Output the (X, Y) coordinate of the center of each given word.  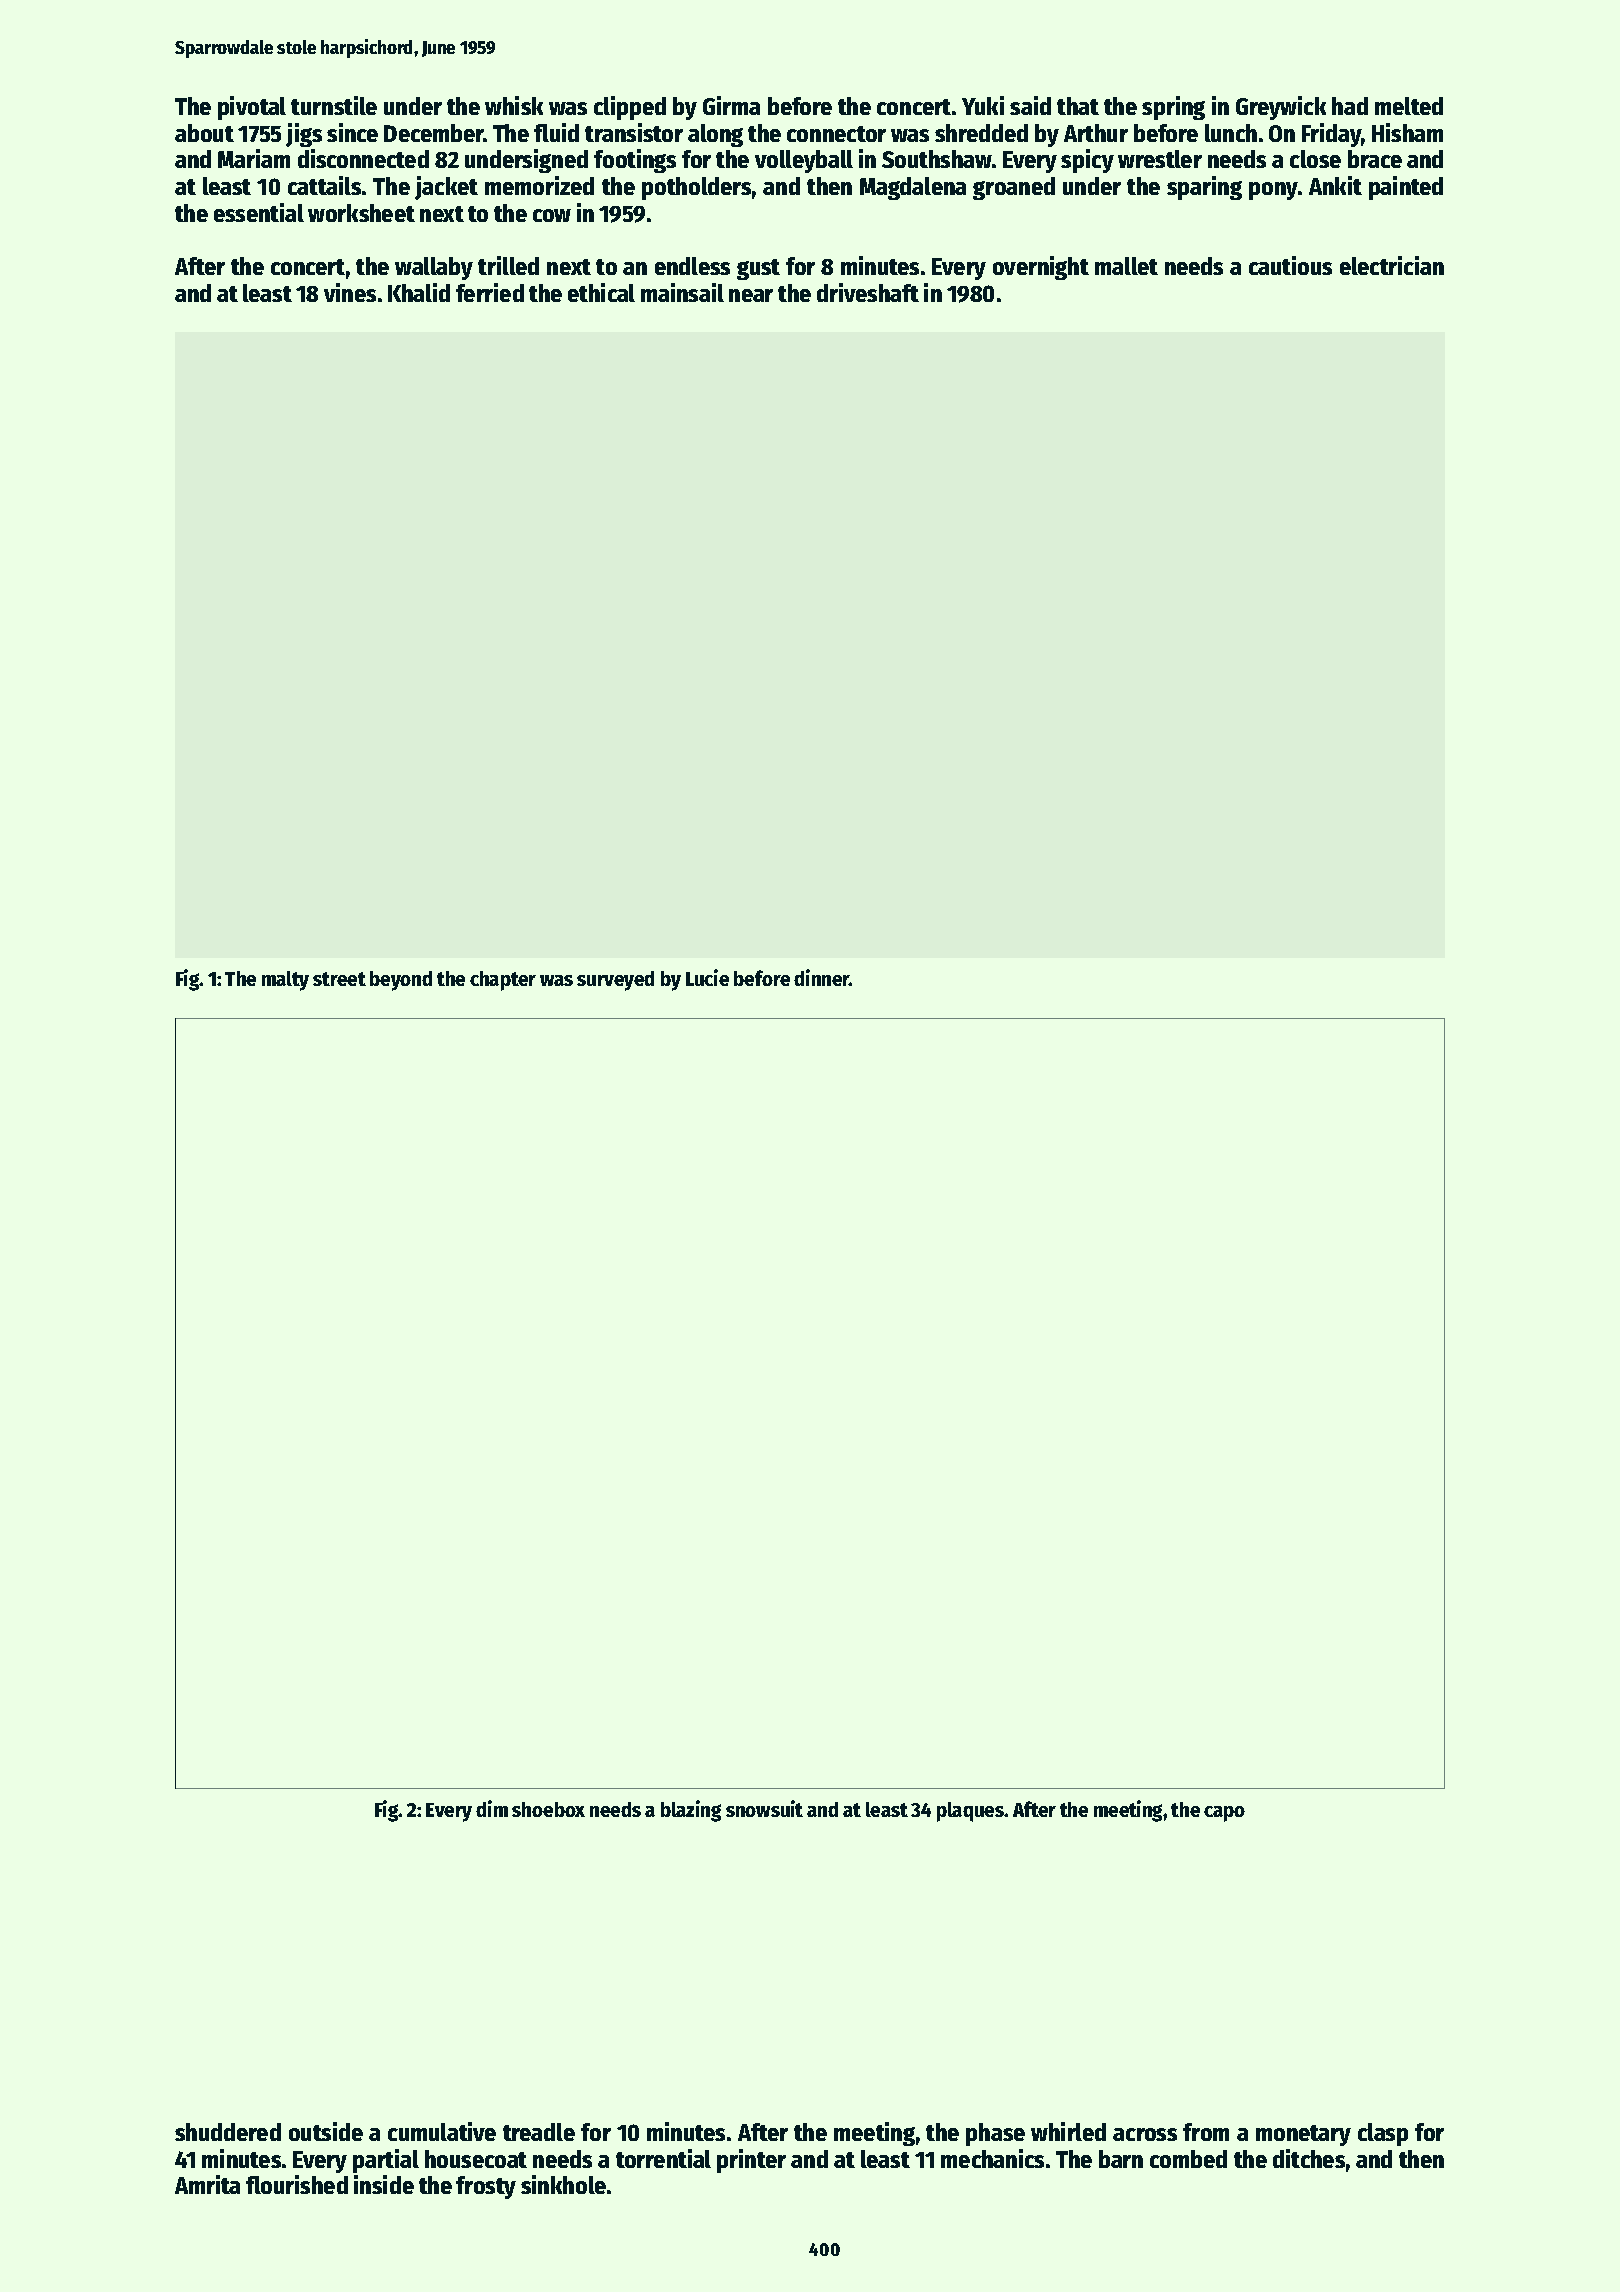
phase (995, 2134)
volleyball (804, 161)
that (1078, 106)
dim (492, 1808)
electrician (1392, 265)
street (339, 979)
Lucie (707, 977)
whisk (514, 105)
